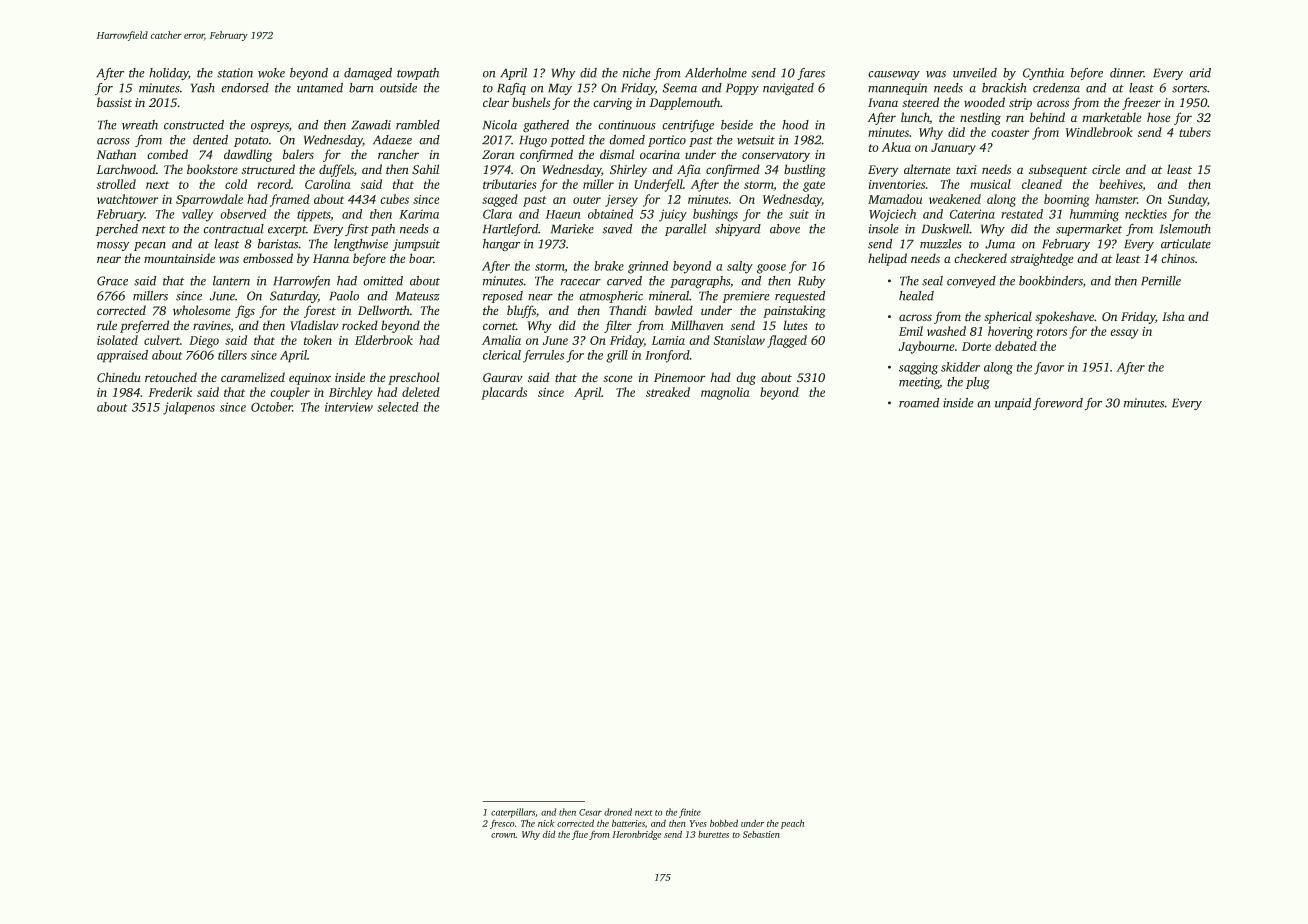  What do you see at coordinates (636, 835) in the image?
I see `Heronbridge` at bounding box center [636, 835].
